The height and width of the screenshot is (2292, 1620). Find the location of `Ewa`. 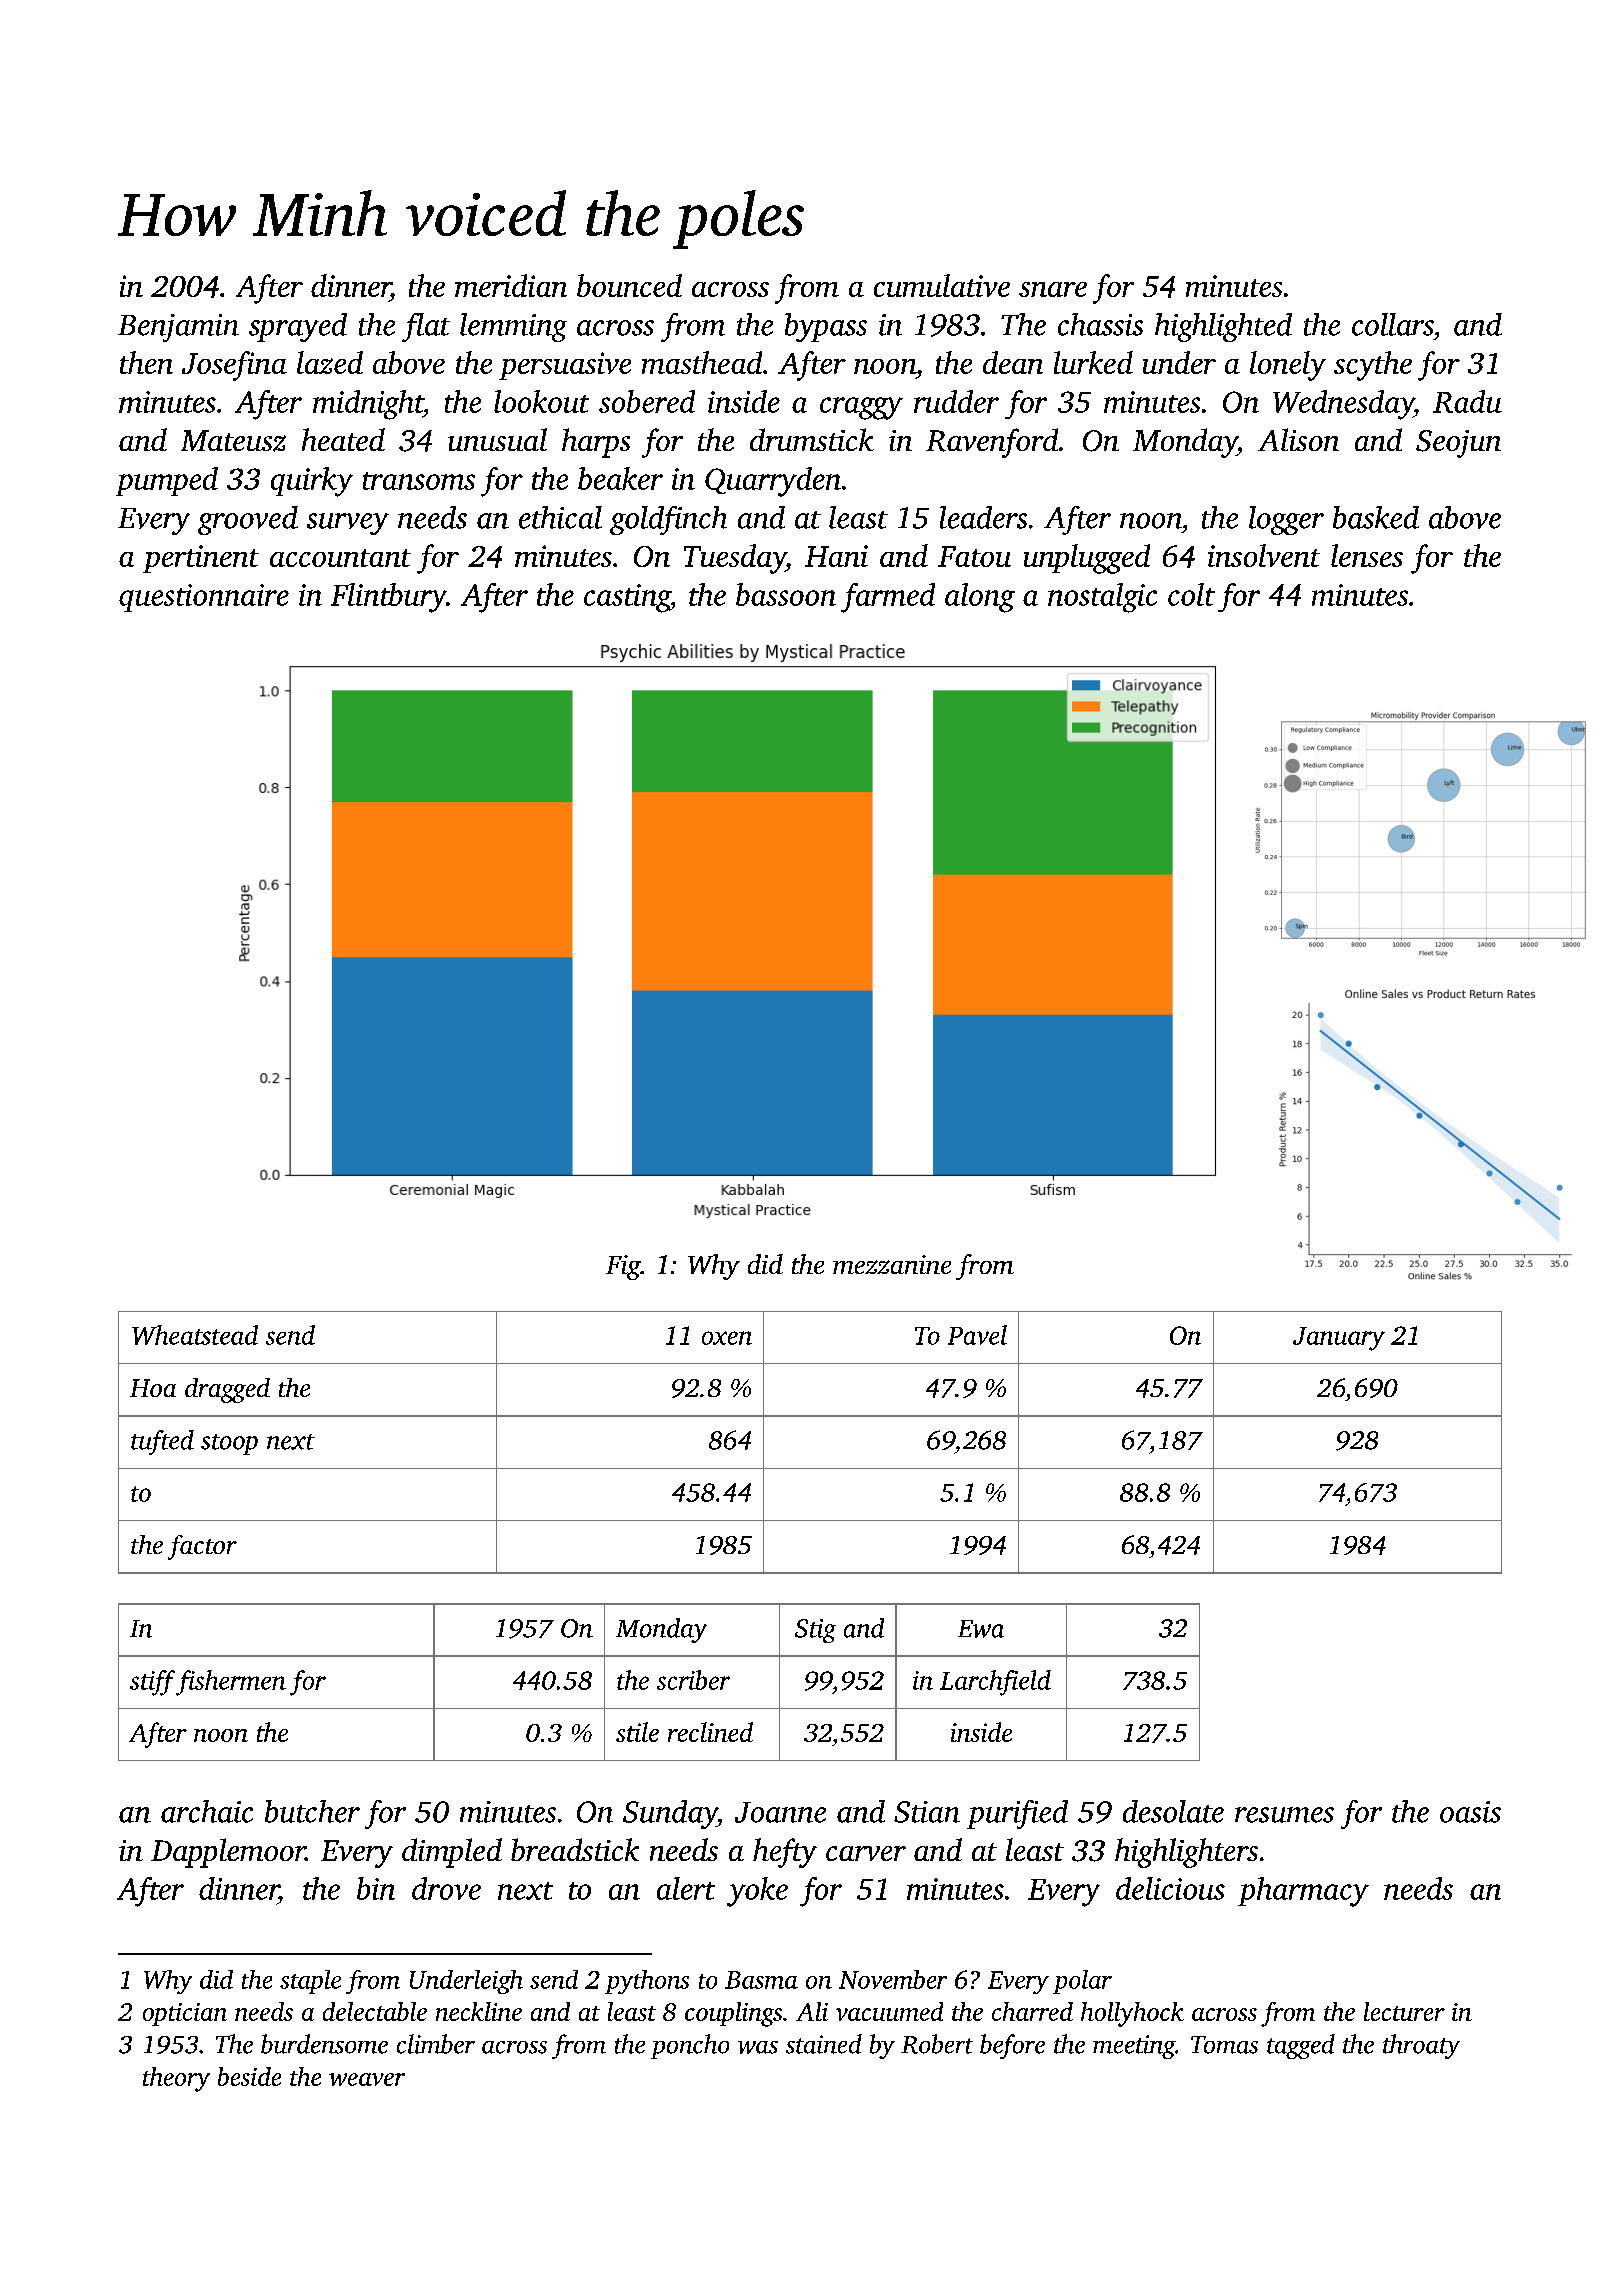

Ewa is located at coordinates (981, 1629).
